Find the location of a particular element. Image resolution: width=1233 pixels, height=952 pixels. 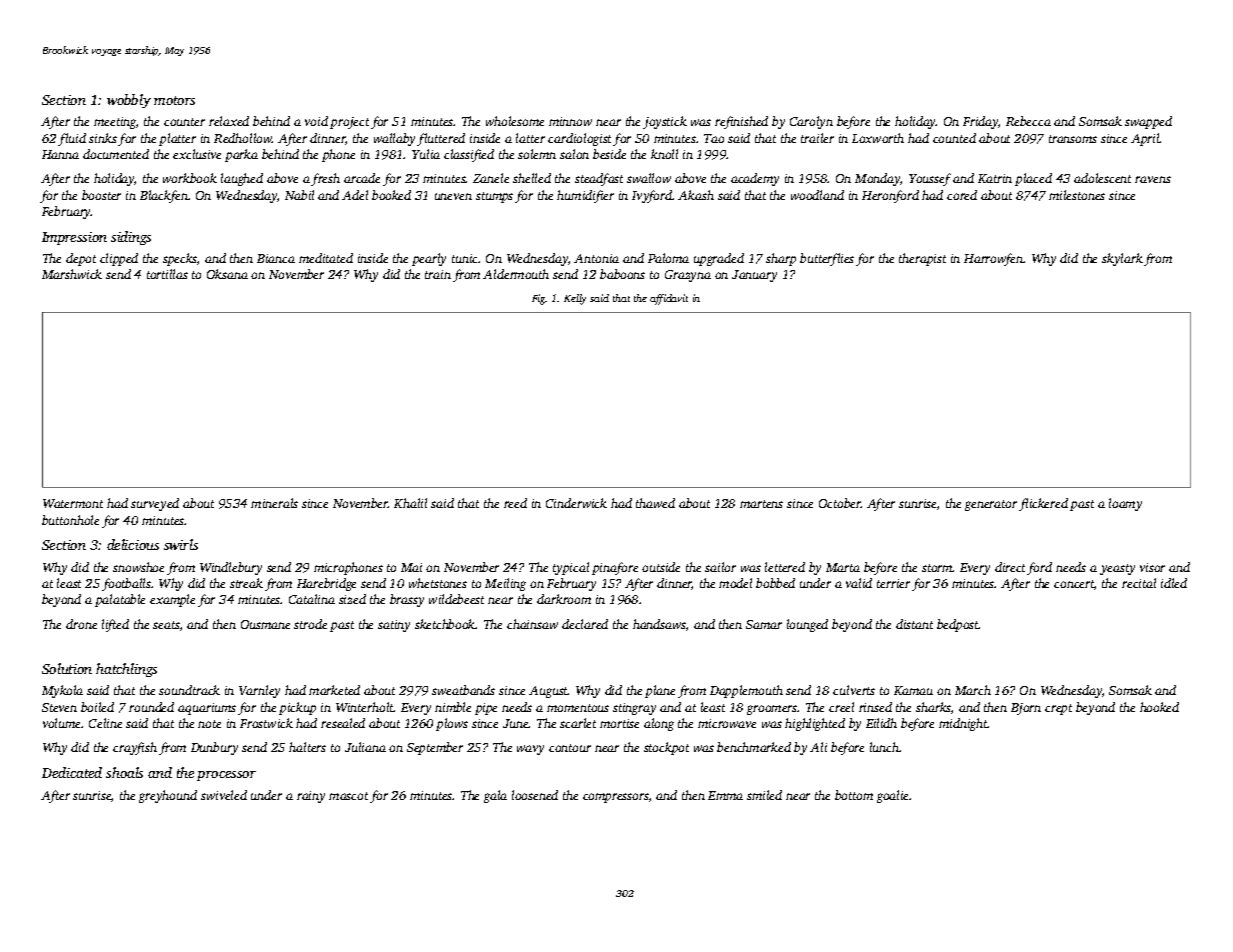

minerals is located at coordinates (274, 503).
